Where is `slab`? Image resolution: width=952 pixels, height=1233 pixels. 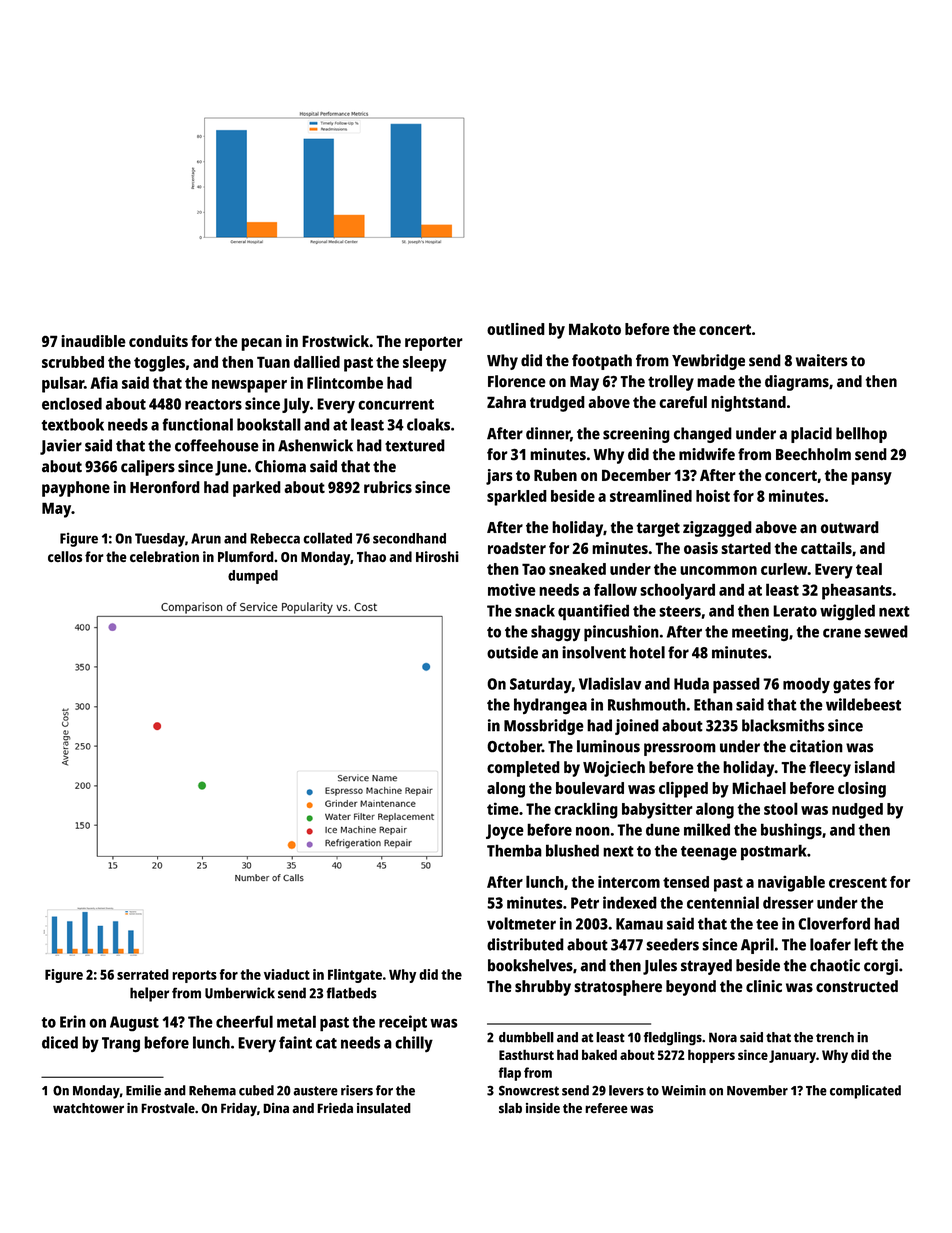
slab is located at coordinates (510, 1108).
